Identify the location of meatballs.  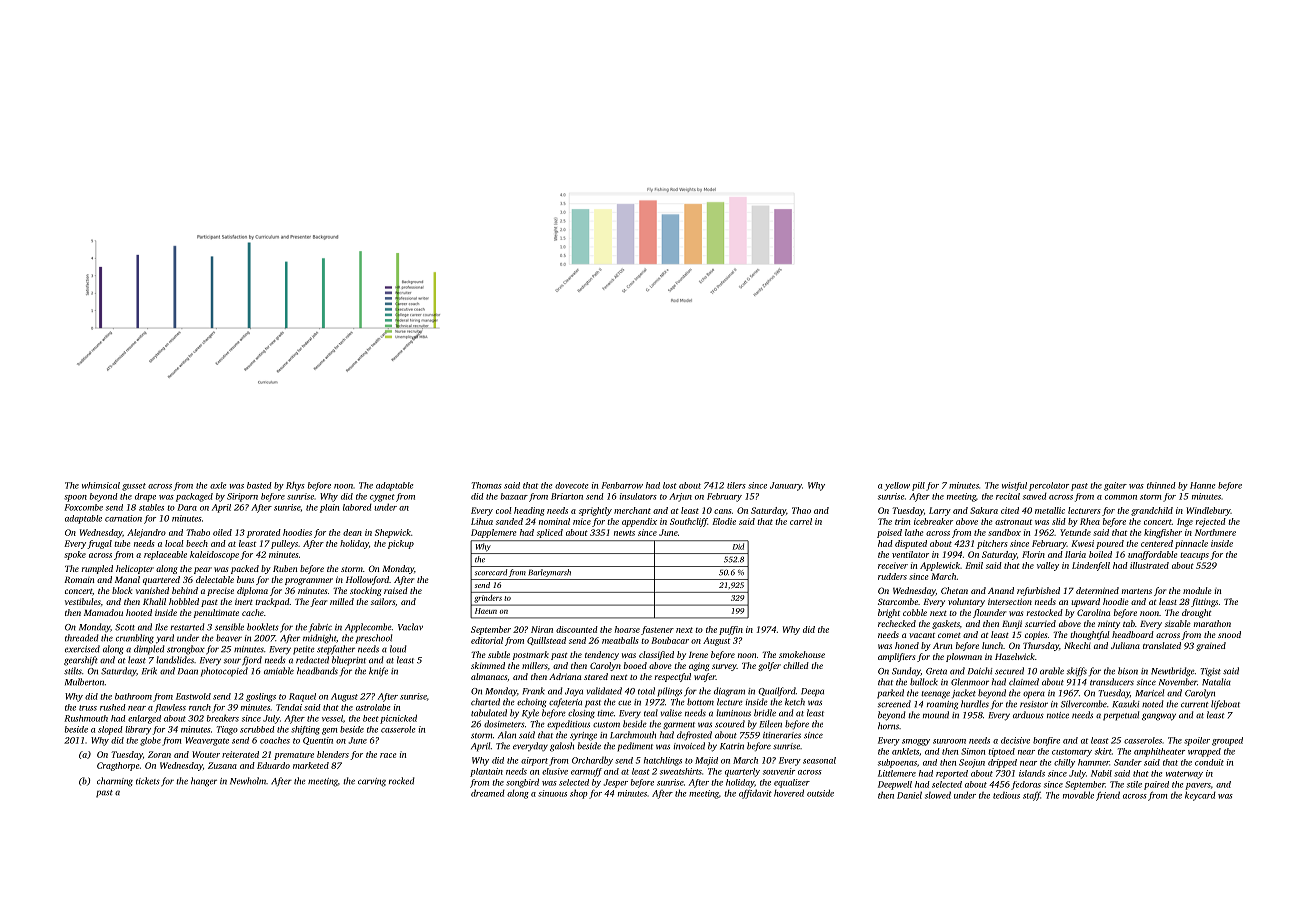
(620, 640).
